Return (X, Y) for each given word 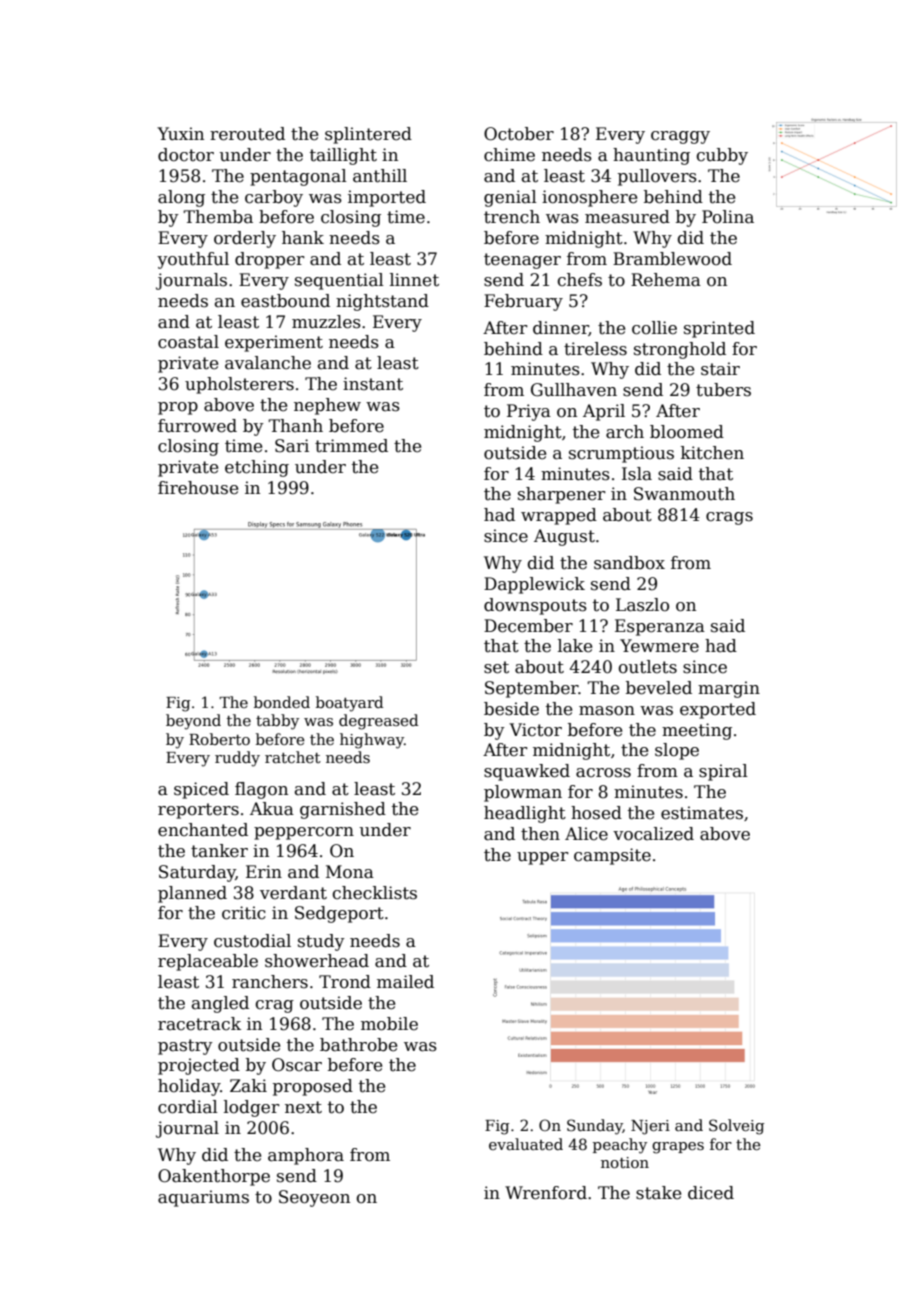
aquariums (203, 1198)
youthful (193, 260)
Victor (535, 730)
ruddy (237, 759)
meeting (697, 731)
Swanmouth (684, 494)
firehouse (198, 488)
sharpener (562, 495)
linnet (414, 280)
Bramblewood (672, 259)
